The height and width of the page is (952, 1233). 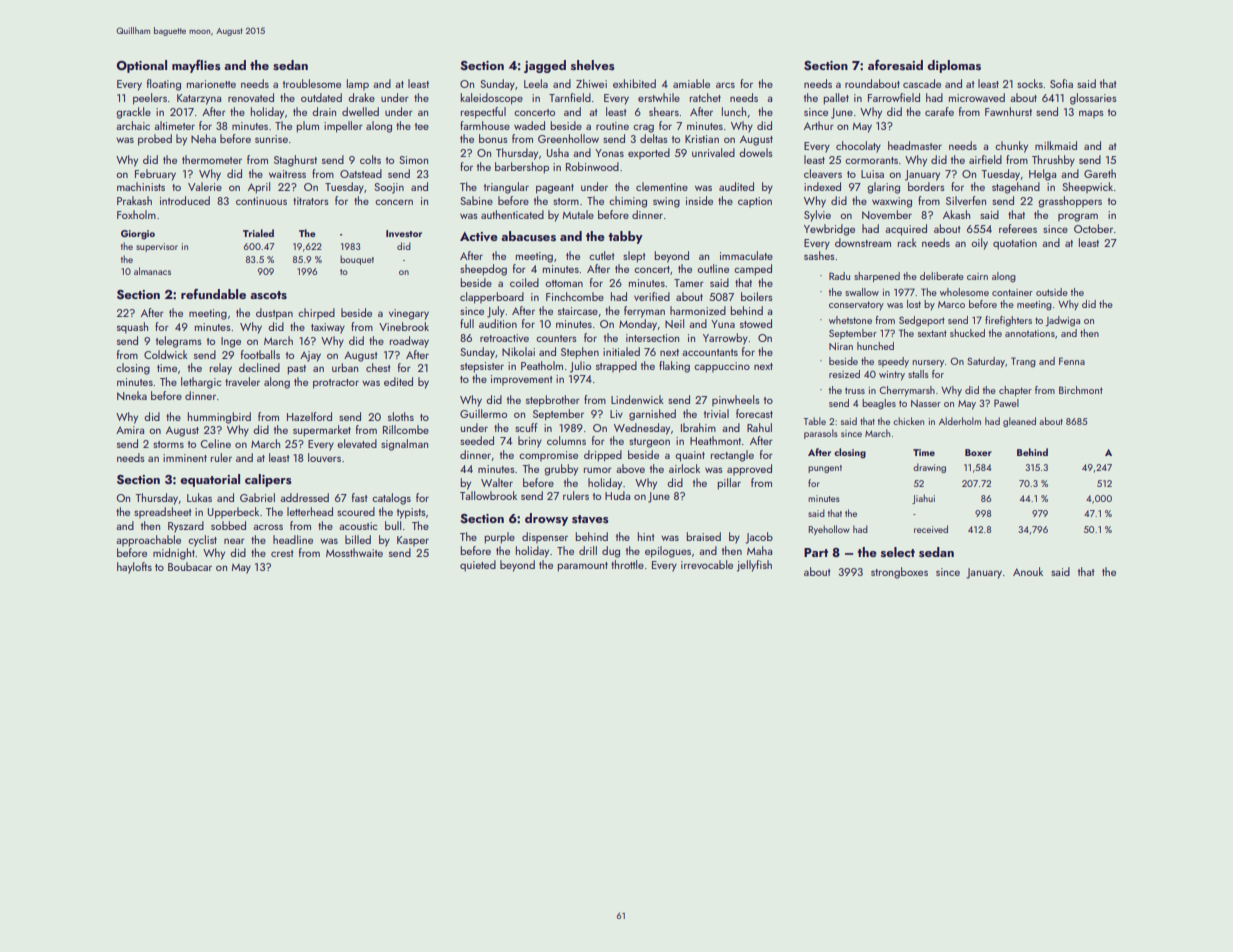 I want to click on Mutale, so click(x=578, y=214).
